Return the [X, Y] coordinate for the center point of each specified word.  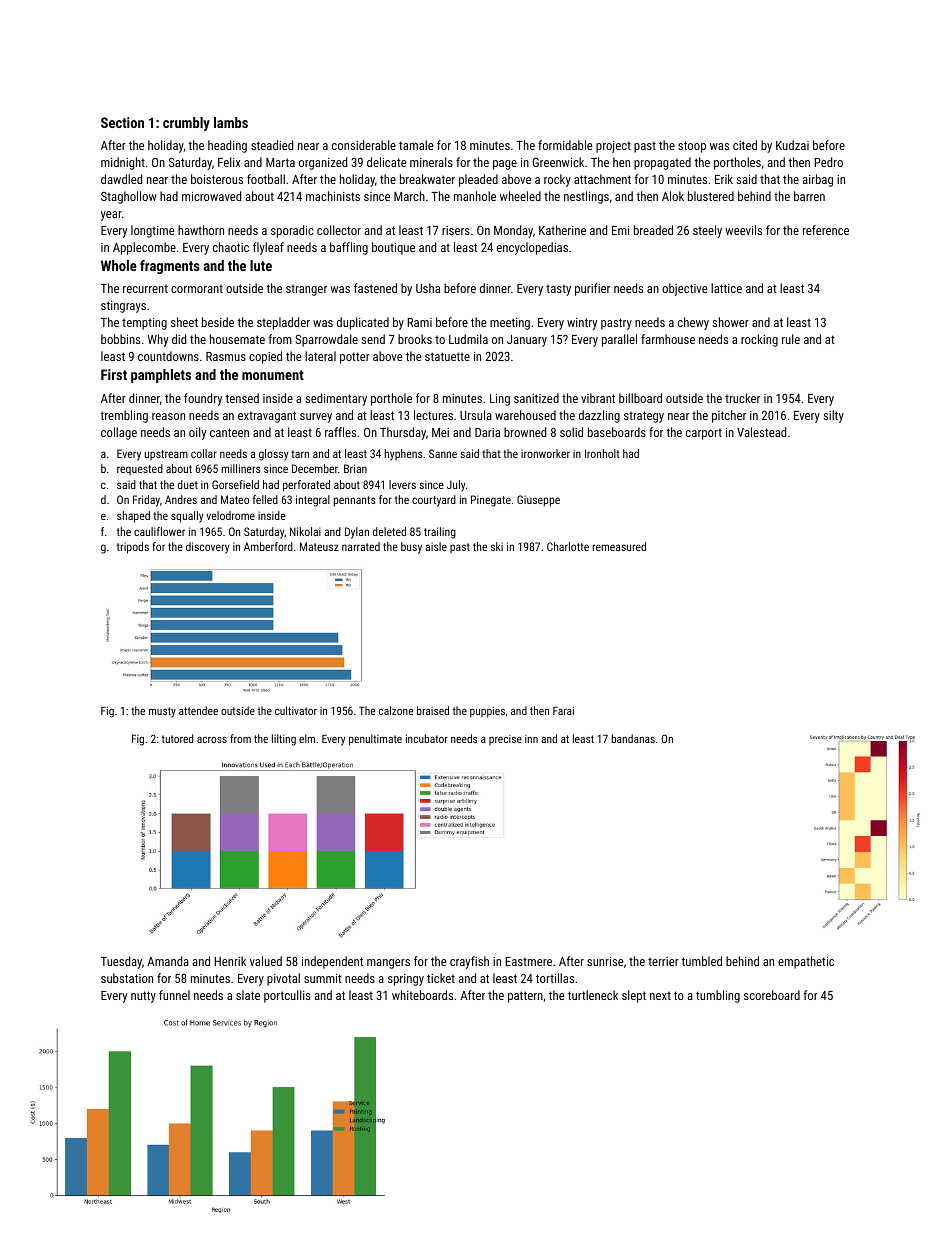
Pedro [828, 162]
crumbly [186, 124]
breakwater [427, 179]
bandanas [633, 738]
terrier [663, 961]
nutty [143, 997]
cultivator [296, 710]
